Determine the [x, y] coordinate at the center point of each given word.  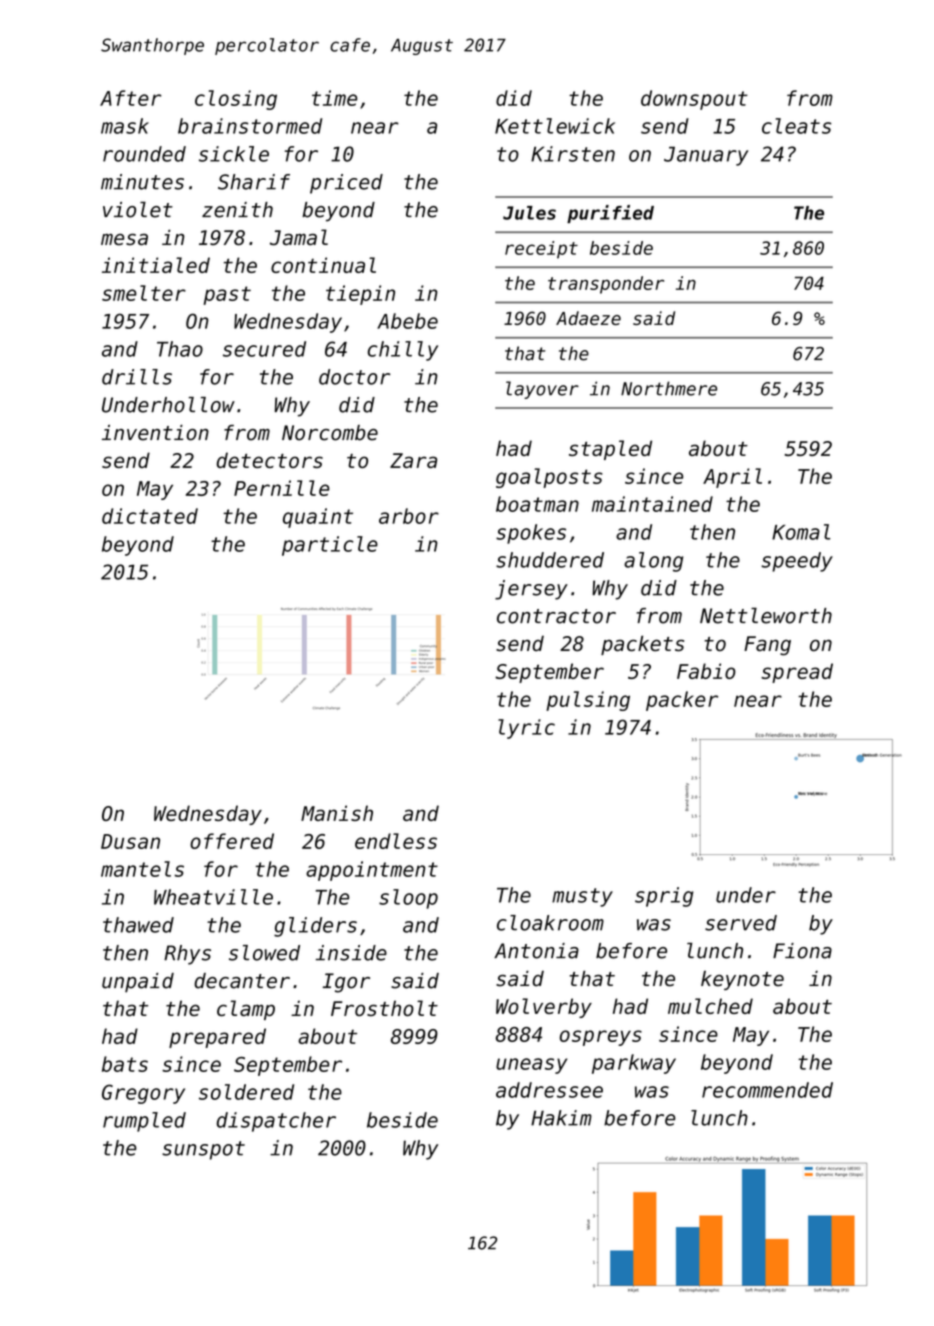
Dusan [130, 841]
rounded [144, 154]
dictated [150, 516]
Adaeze [588, 318]
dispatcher [276, 1122]
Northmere [669, 388]
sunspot [203, 1150]
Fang [767, 646]
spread [797, 673]
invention [155, 433]
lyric [526, 729]
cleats [796, 126]
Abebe [407, 321]
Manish [337, 813]
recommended [767, 1090]
